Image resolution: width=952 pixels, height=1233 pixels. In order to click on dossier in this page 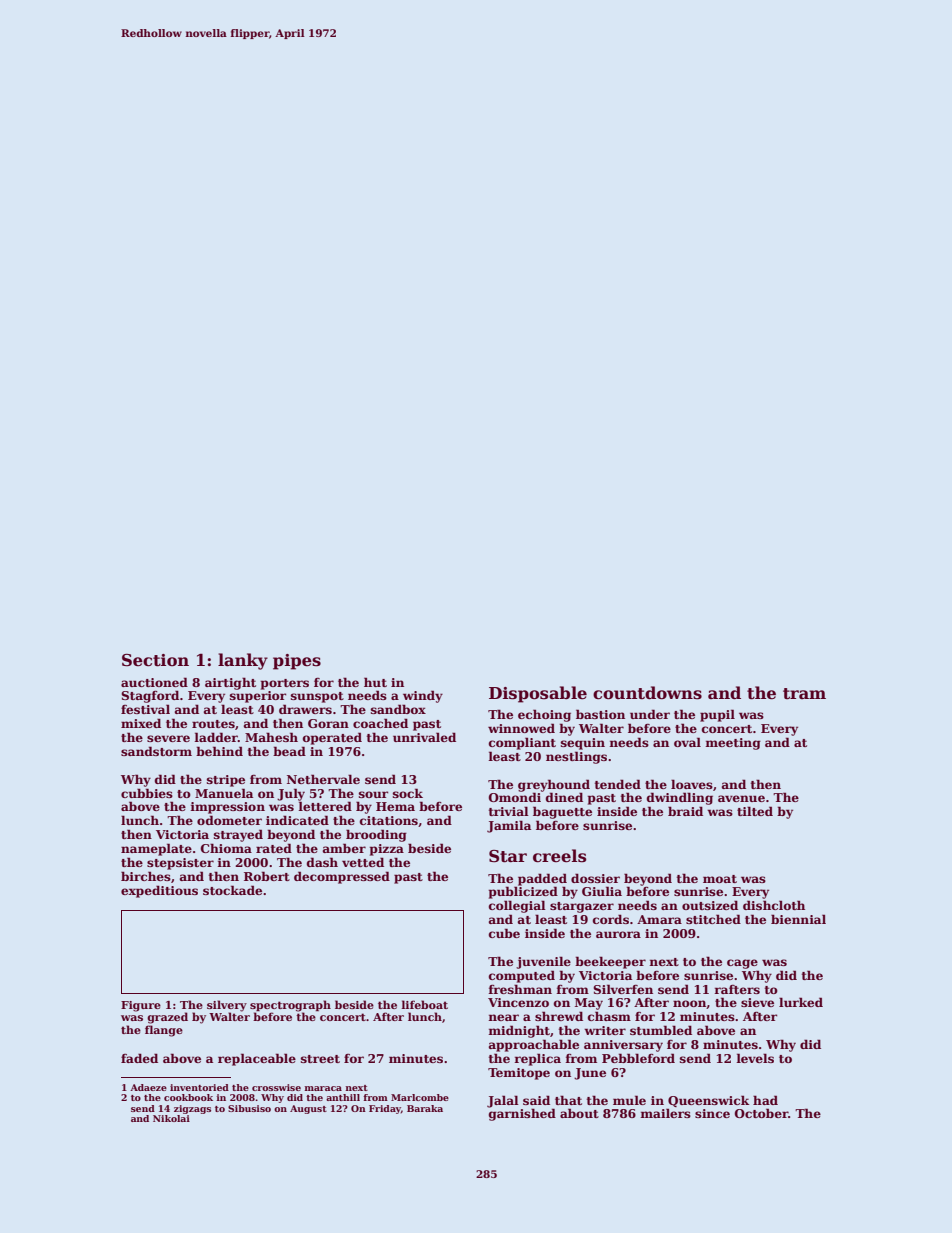, I will do `click(595, 878)`.
